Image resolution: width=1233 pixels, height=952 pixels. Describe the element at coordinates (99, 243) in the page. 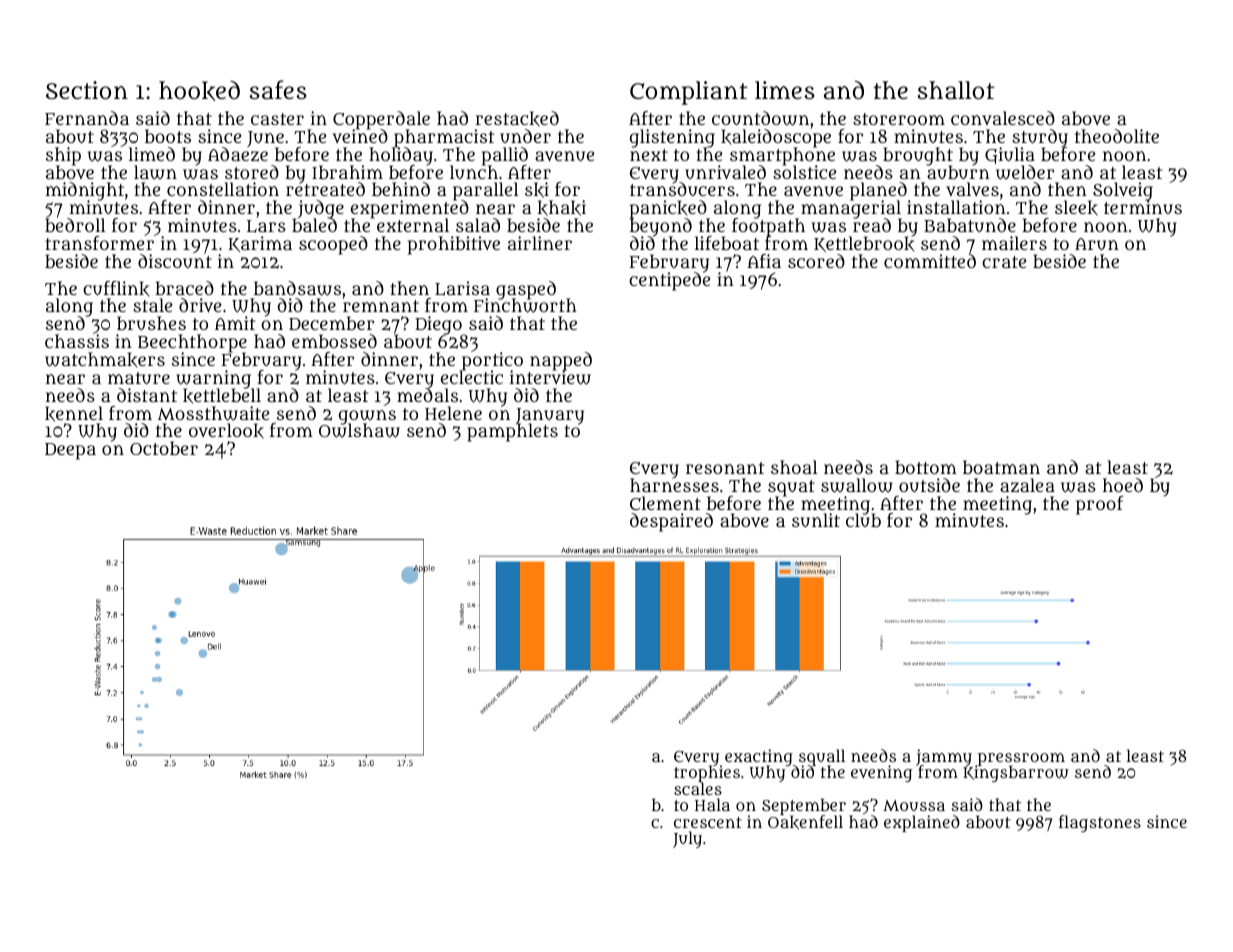

I see `transformer` at that location.
